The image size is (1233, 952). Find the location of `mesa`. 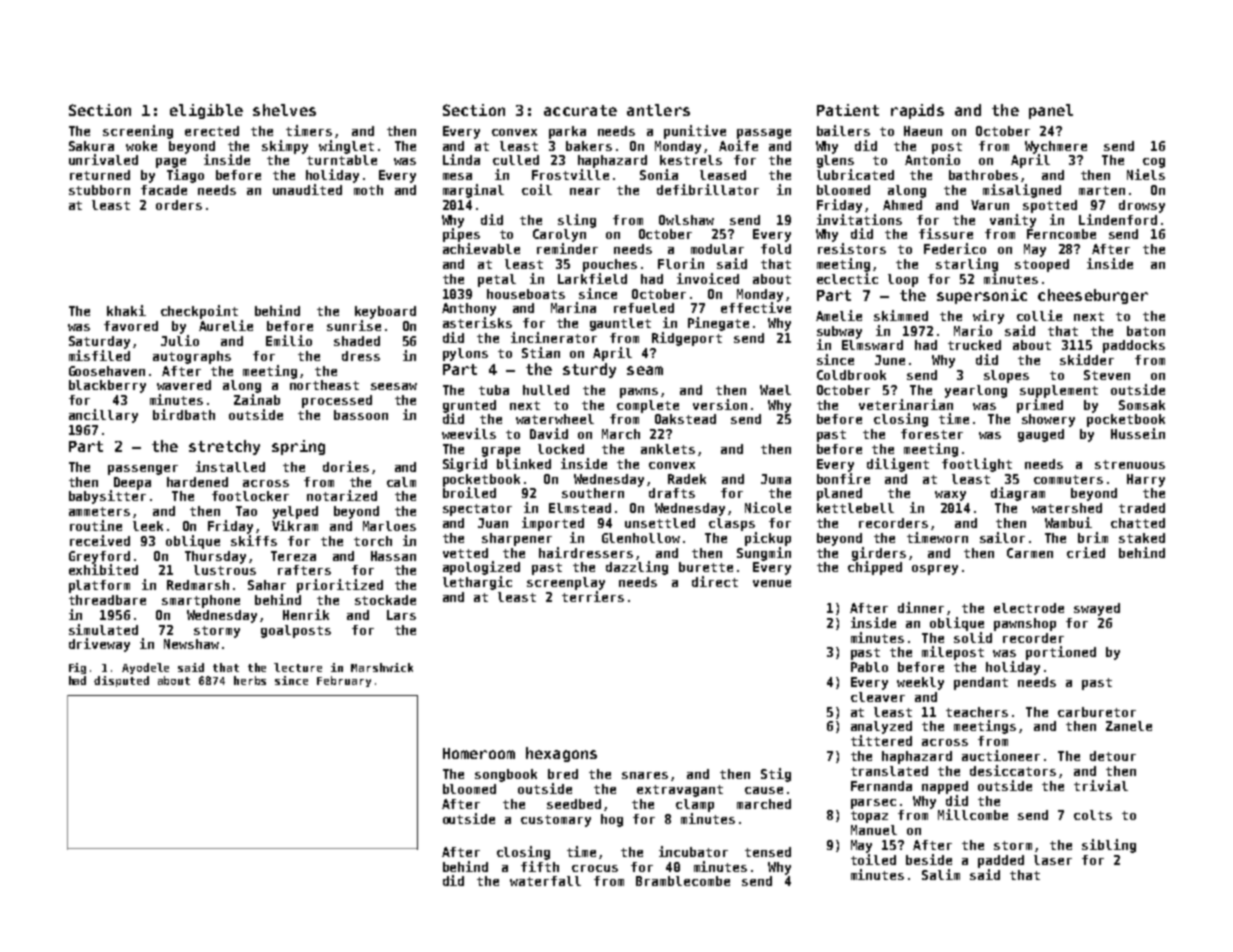

mesa is located at coordinates (457, 176).
